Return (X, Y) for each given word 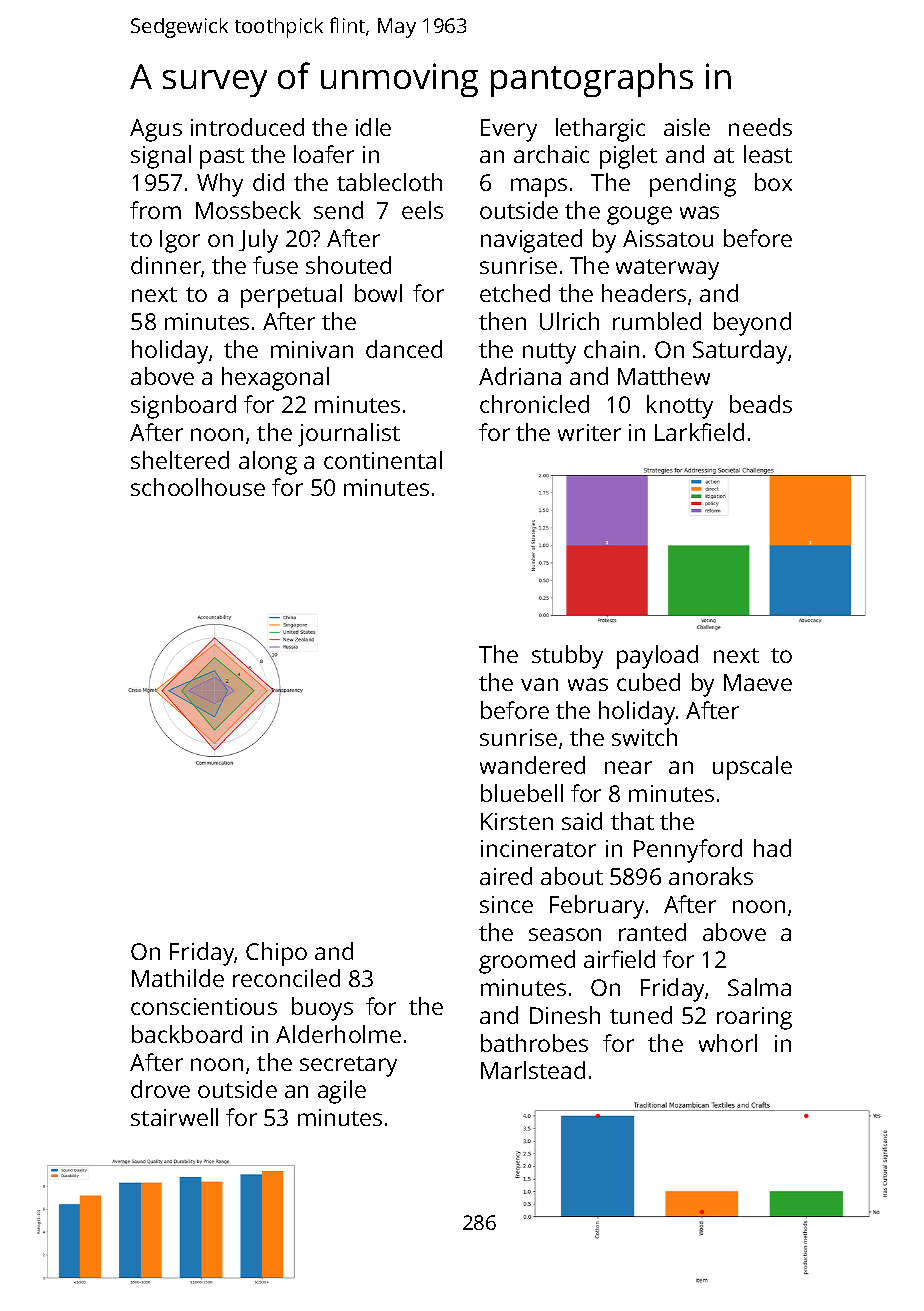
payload (657, 657)
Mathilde (178, 978)
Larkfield (699, 432)
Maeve (758, 682)
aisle (687, 127)
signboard (183, 407)
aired (506, 876)
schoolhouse (198, 487)
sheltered (180, 460)
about (572, 876)
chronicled (534, 404)
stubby (567, 657)
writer (589, 432)
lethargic (600, 130)
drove (160, 1089)
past (222, 158)
